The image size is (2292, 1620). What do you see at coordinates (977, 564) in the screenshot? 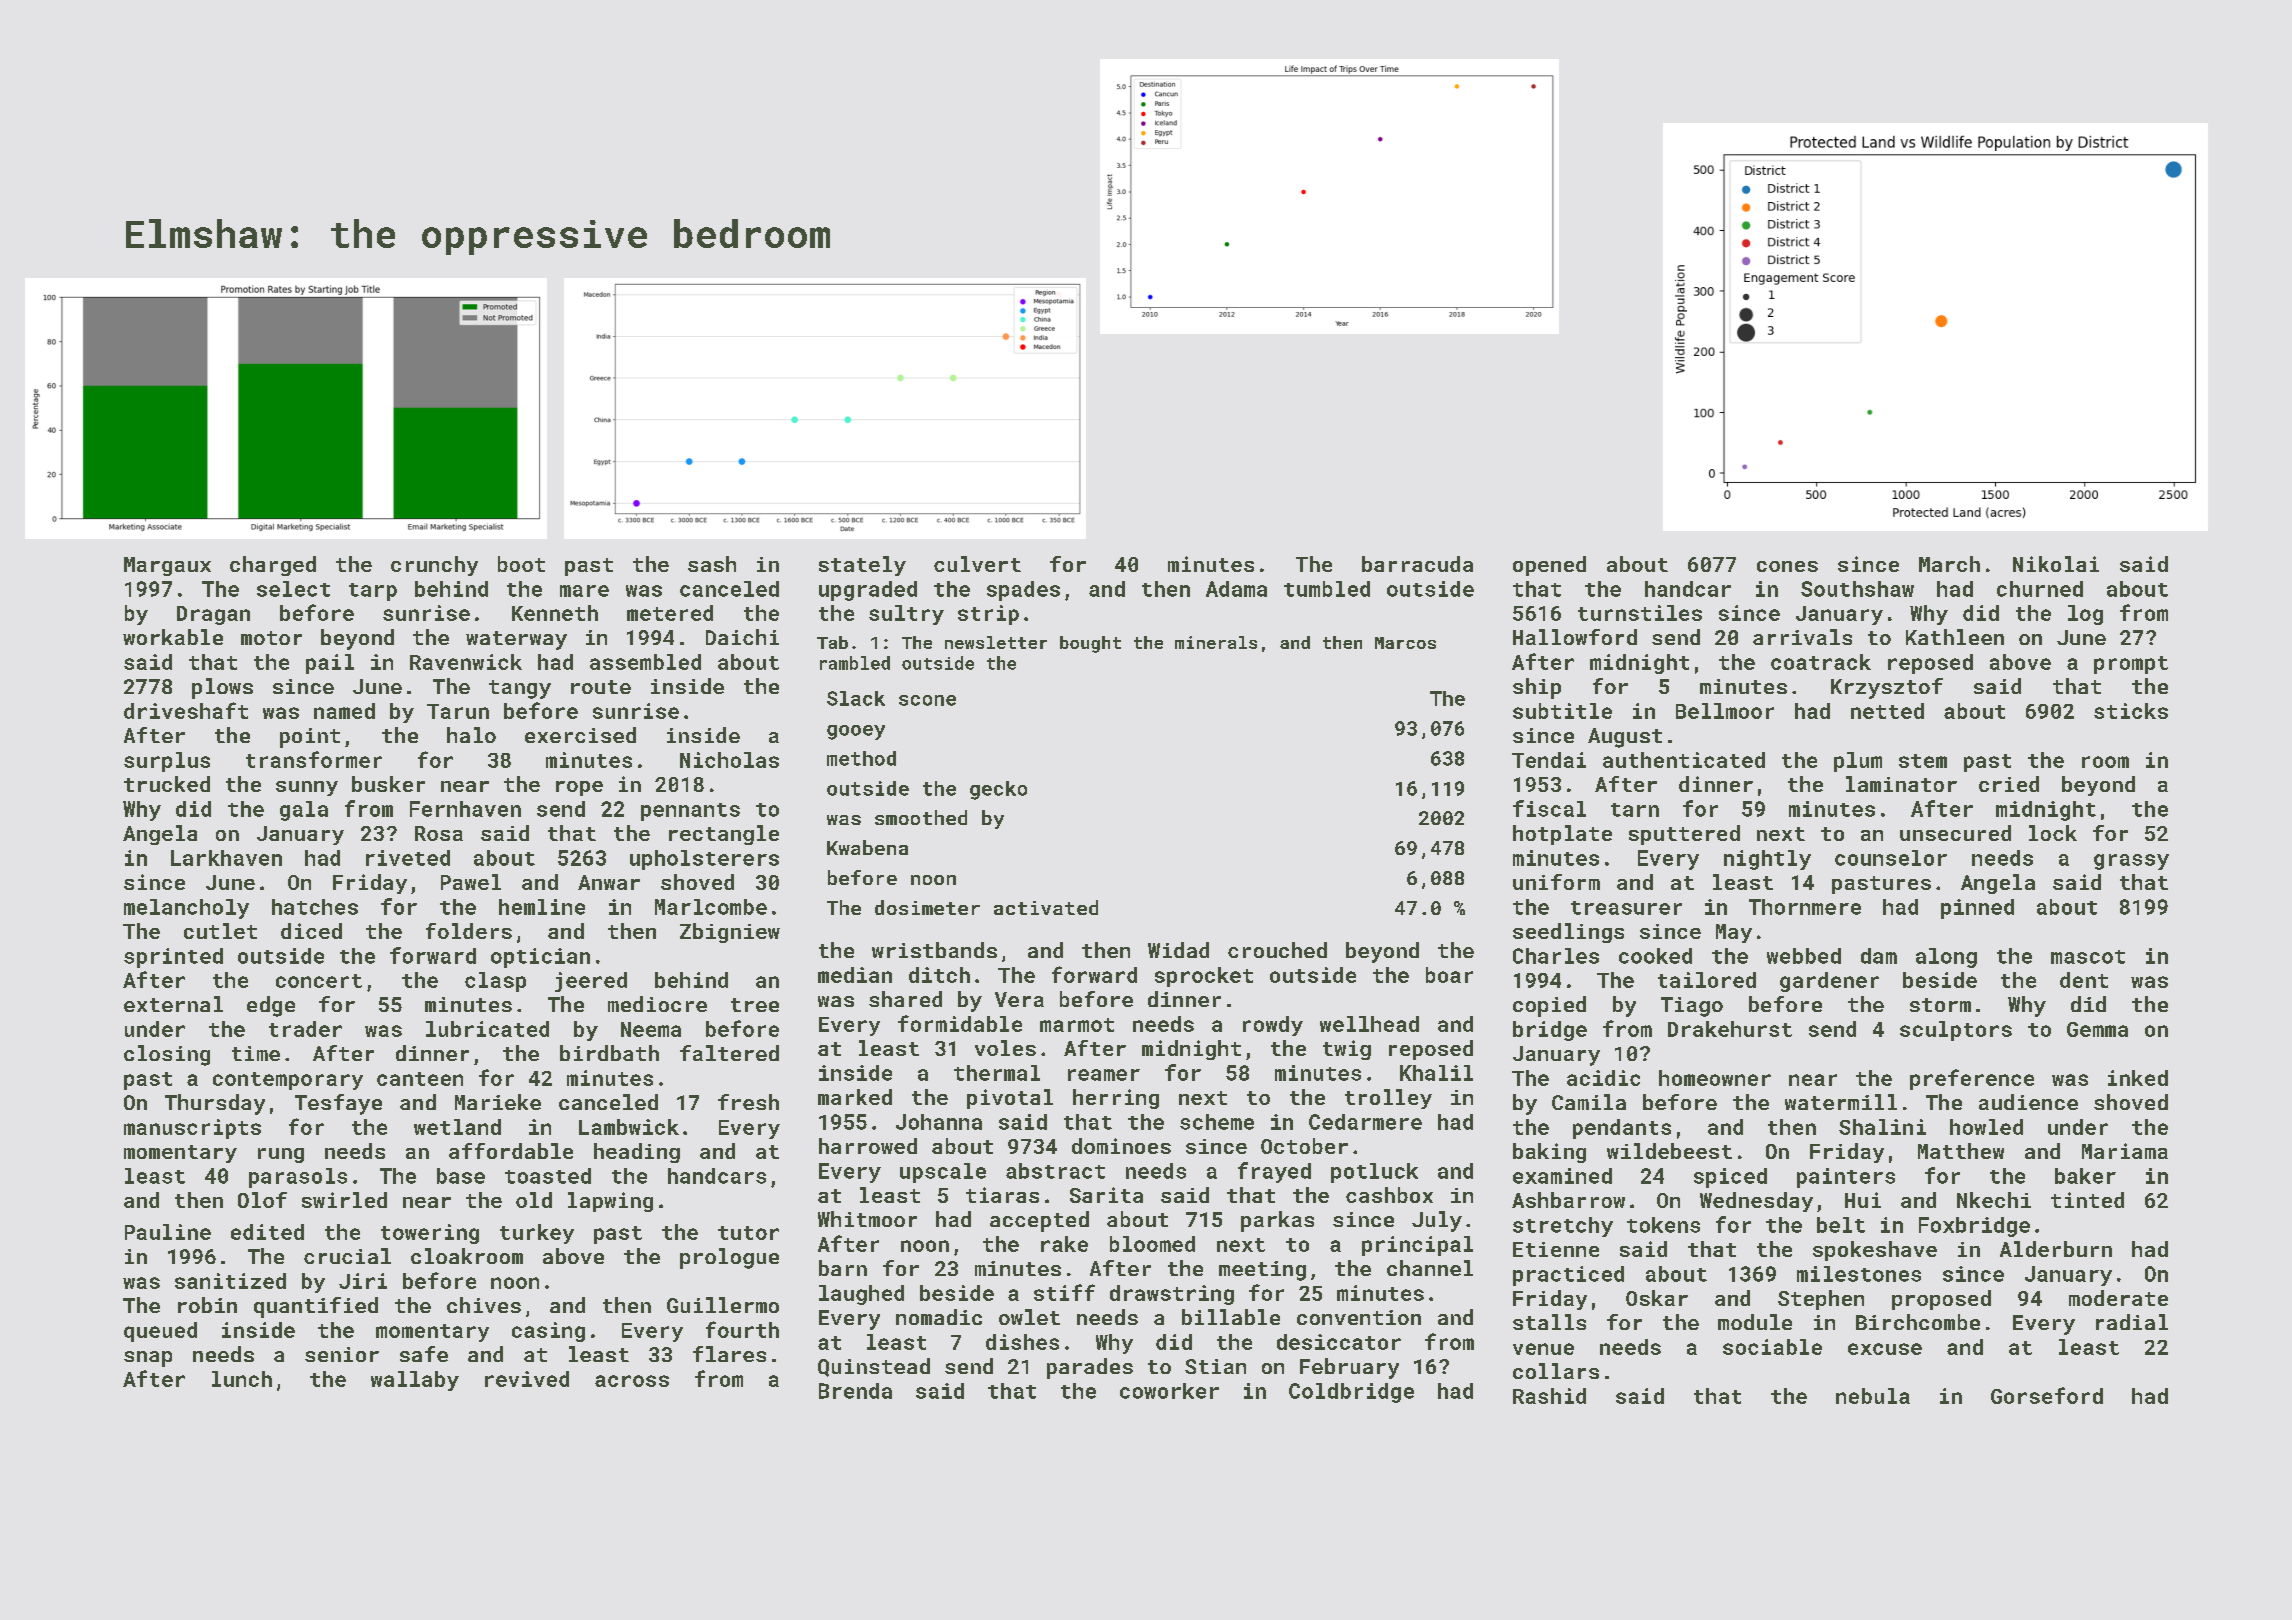
I see `culvert` at bounding box center [977, 564].
